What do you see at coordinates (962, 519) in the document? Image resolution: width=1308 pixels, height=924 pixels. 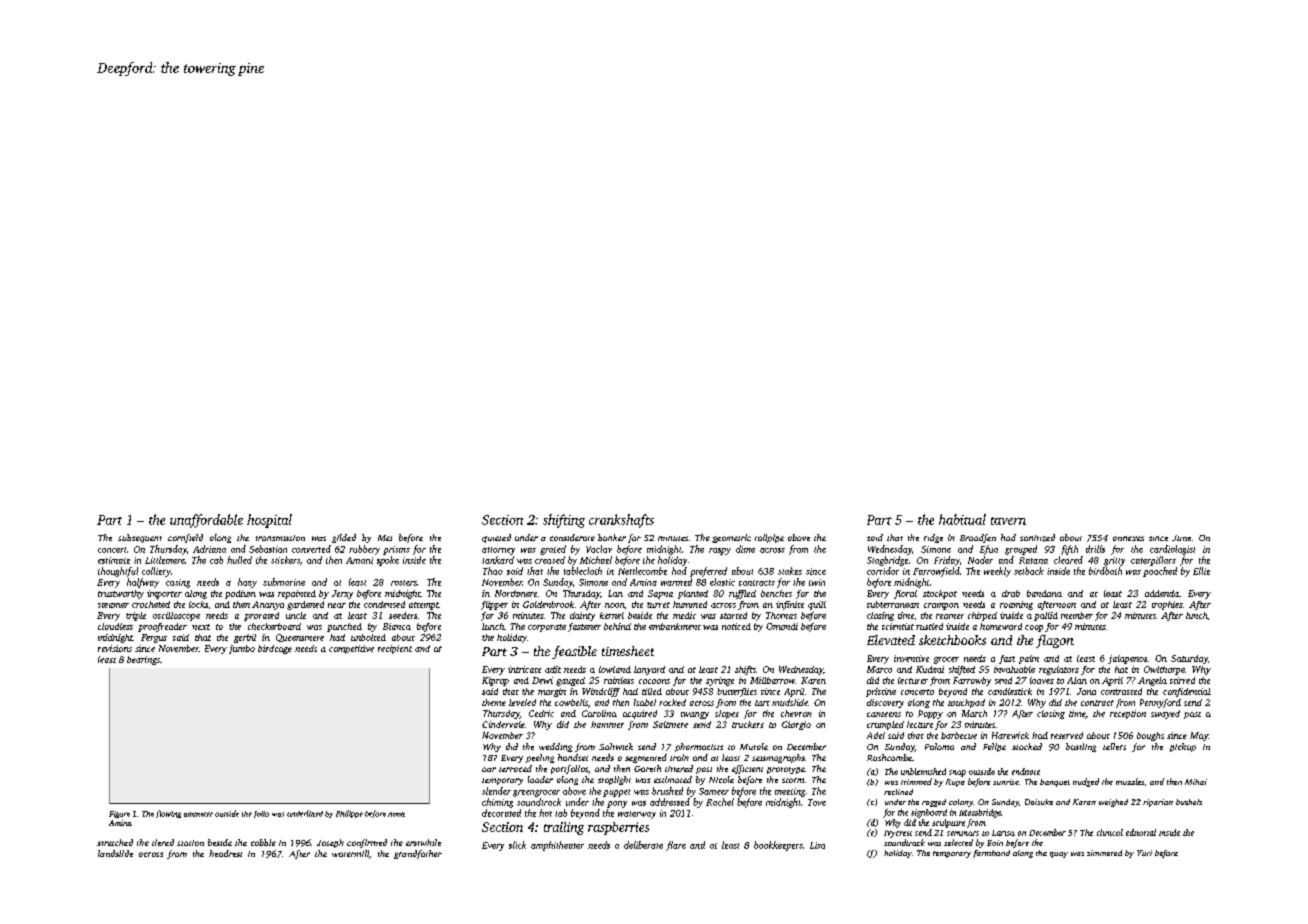 I see `habitual` at bounding box center [962, 519].
